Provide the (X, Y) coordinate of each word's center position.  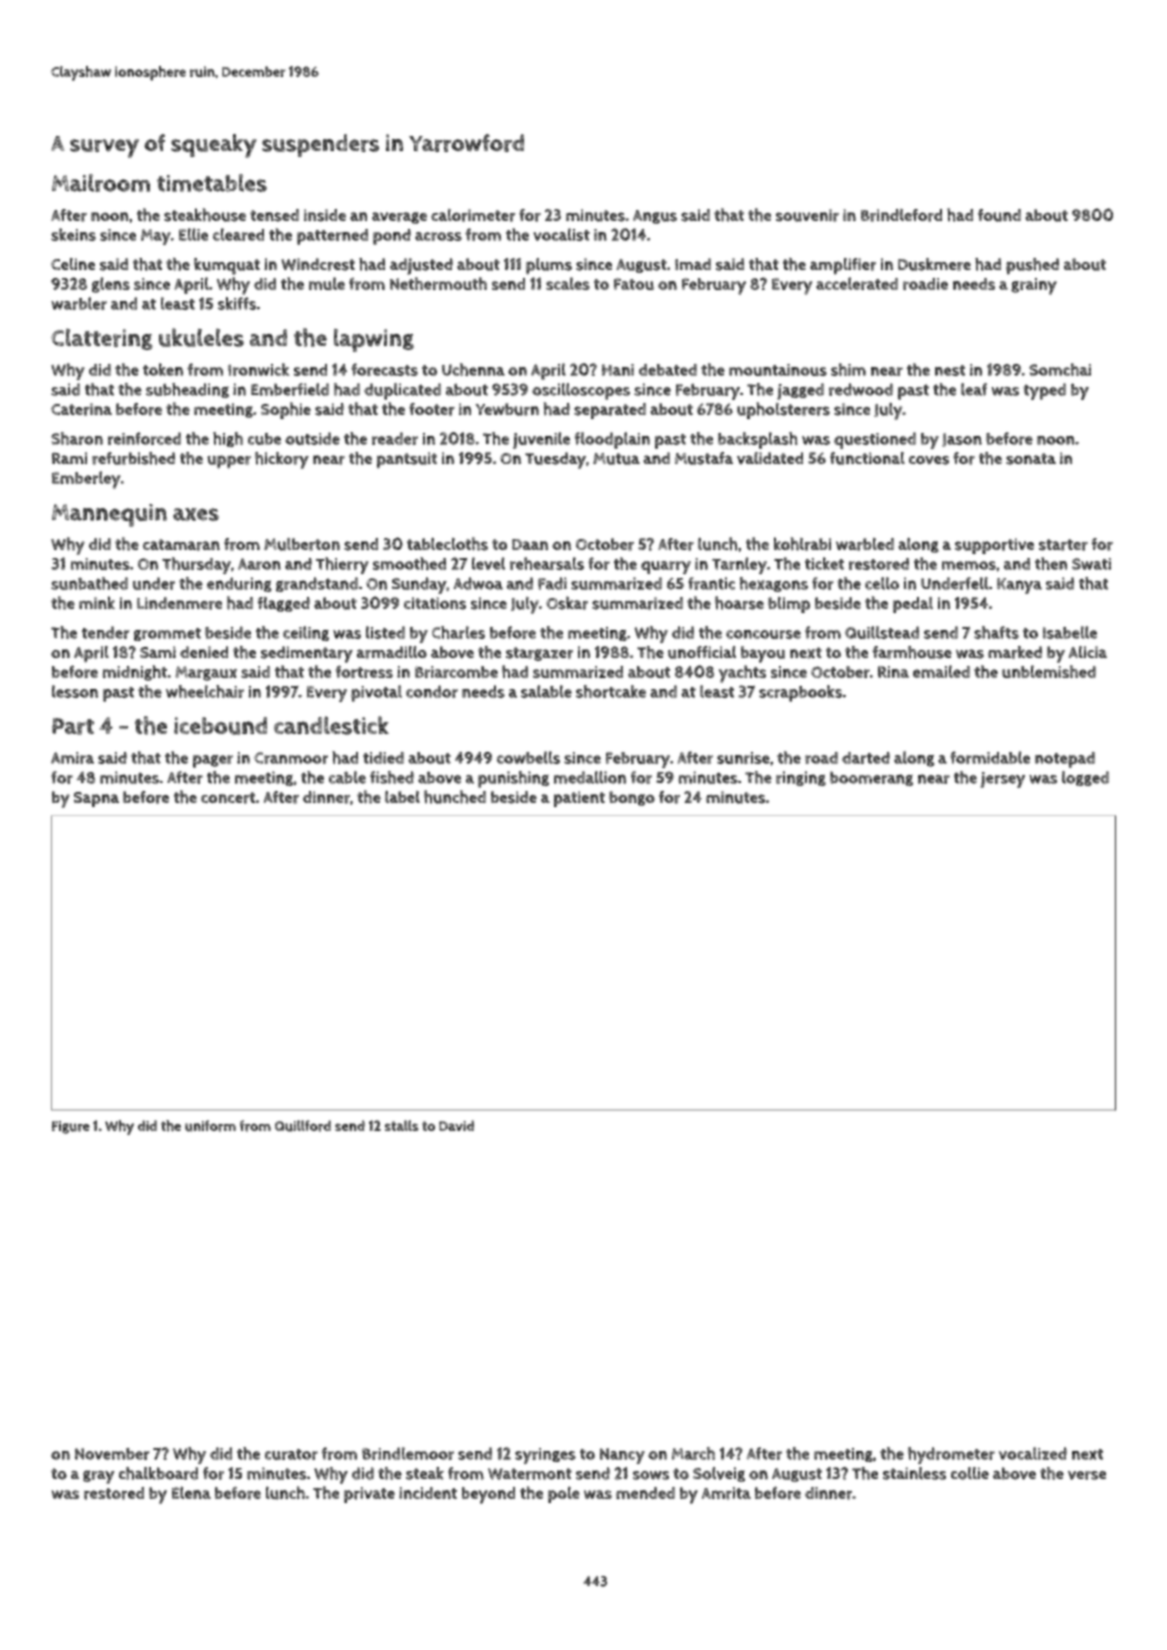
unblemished (1049, 671)
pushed (1032, 266)
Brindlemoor (408, 1453)
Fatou (634, 284)
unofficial (702, 652)
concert (228, 798)
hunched (455, 797)
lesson (75, 691)
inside (325, 215)
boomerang (871, 778)
